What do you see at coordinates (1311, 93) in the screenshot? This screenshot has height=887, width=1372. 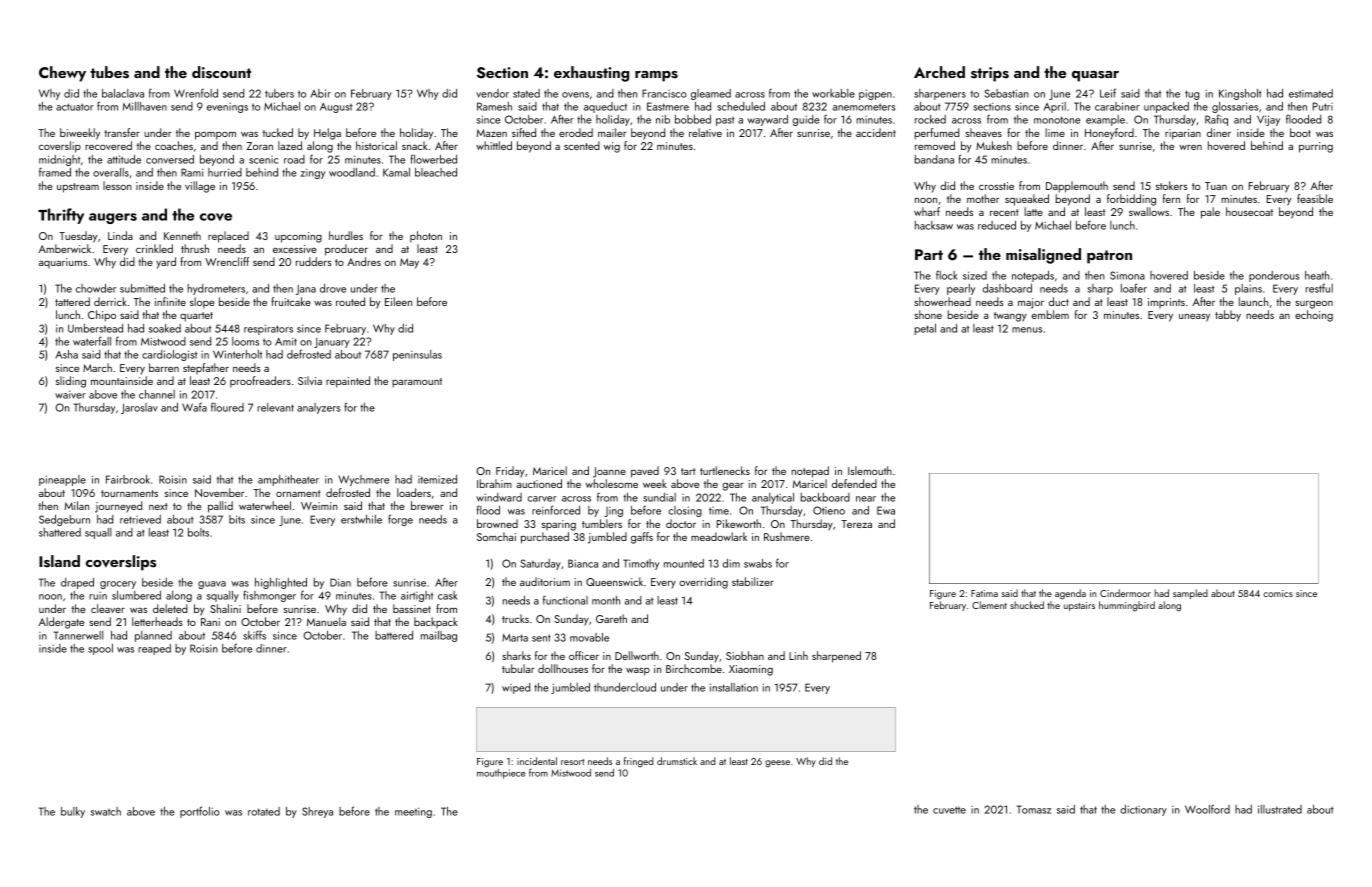 I see `estimated` at bounding box center [1311, 93].
